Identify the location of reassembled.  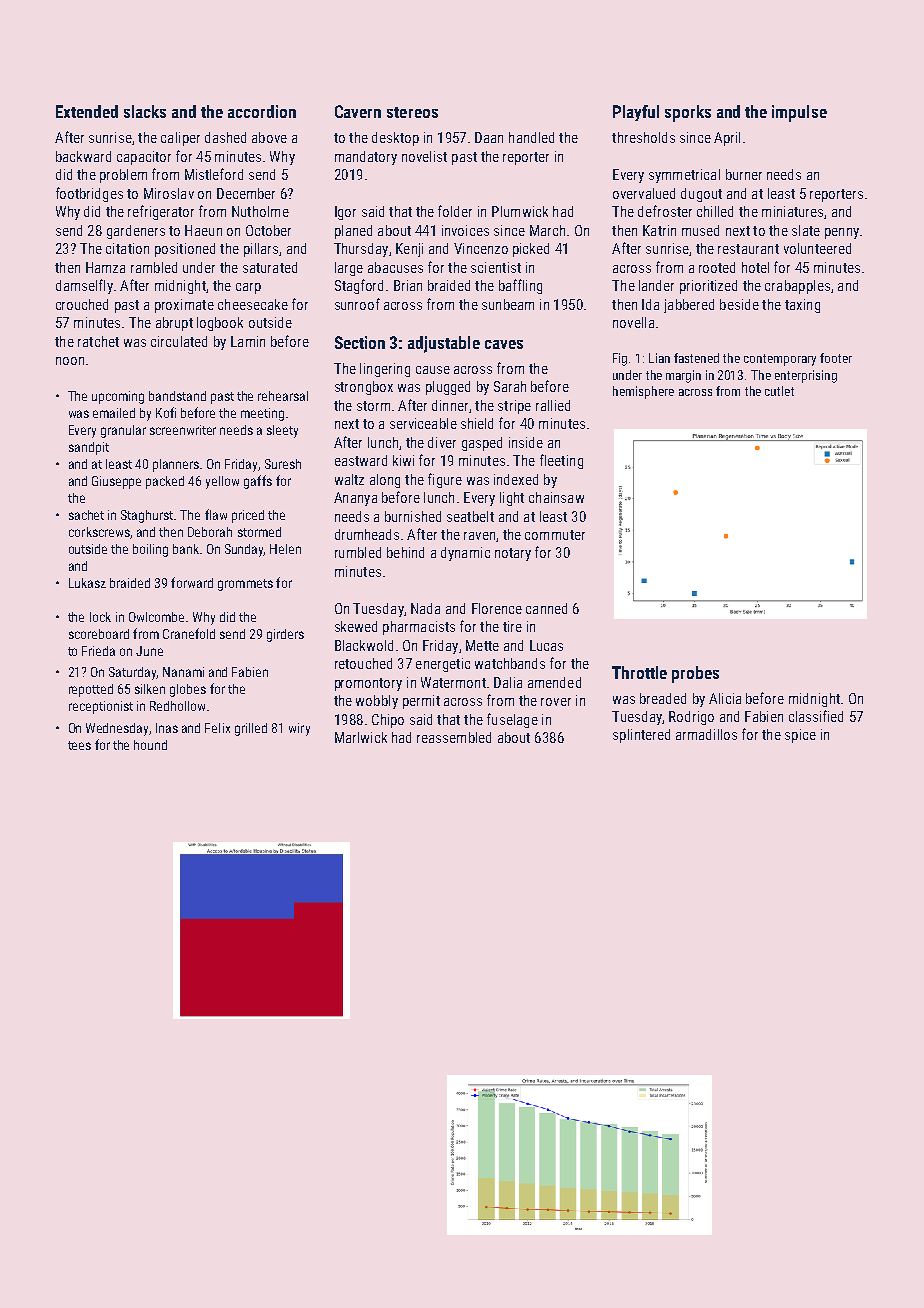
(454, 737).
